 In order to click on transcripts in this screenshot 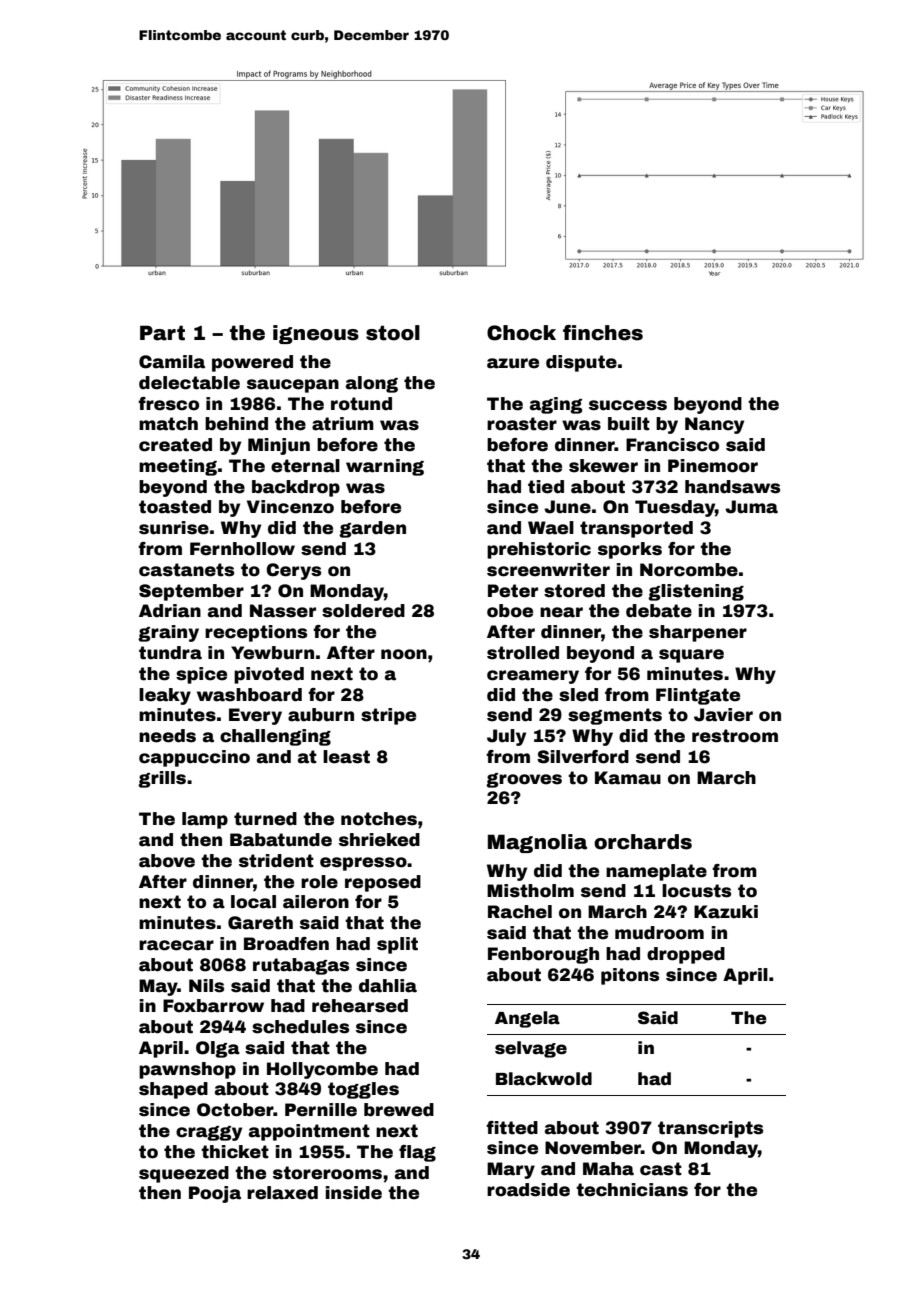, I will do `click(710, 1129)`.
